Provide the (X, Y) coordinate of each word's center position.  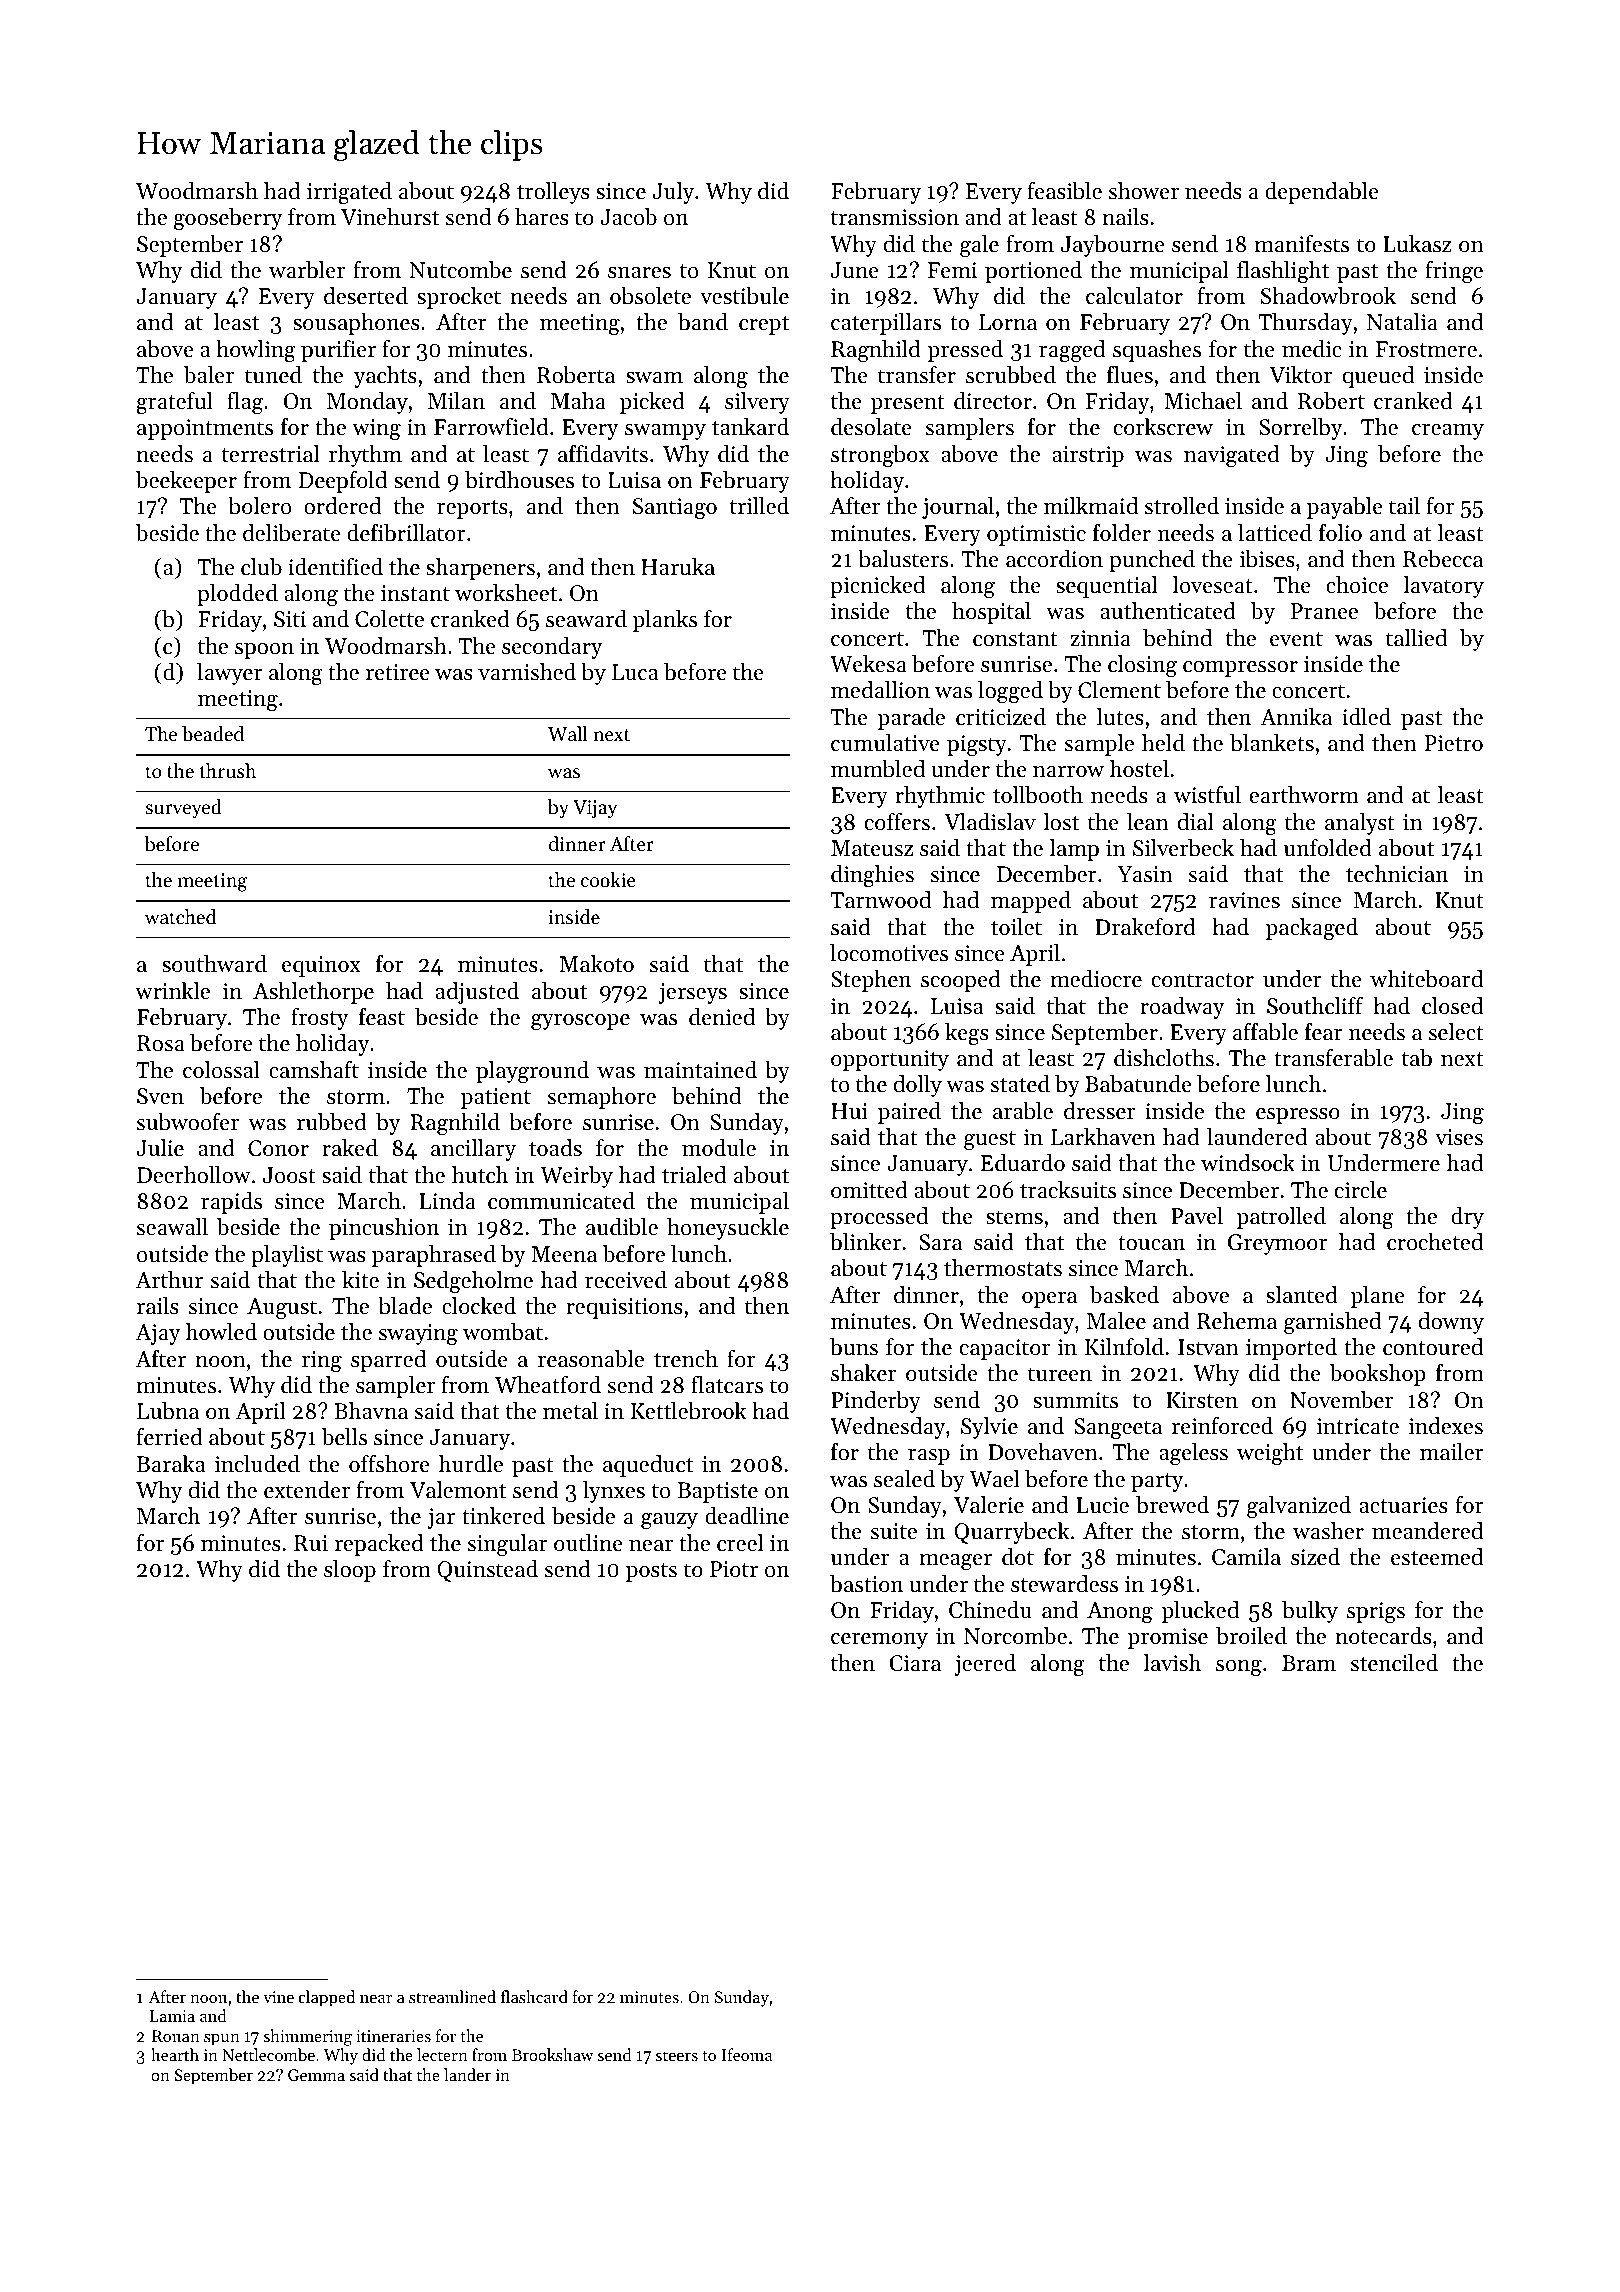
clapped (327, 1998)
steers (677, 2056)
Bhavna (371, 1410)
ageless (1193, 1454)
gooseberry (228, 219)
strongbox (880, 456)
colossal (221, 1070)
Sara (940, 1242)
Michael (1203, 401)
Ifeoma (747, 2054)
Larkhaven (1103, 1137)
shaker (863, 1373)
